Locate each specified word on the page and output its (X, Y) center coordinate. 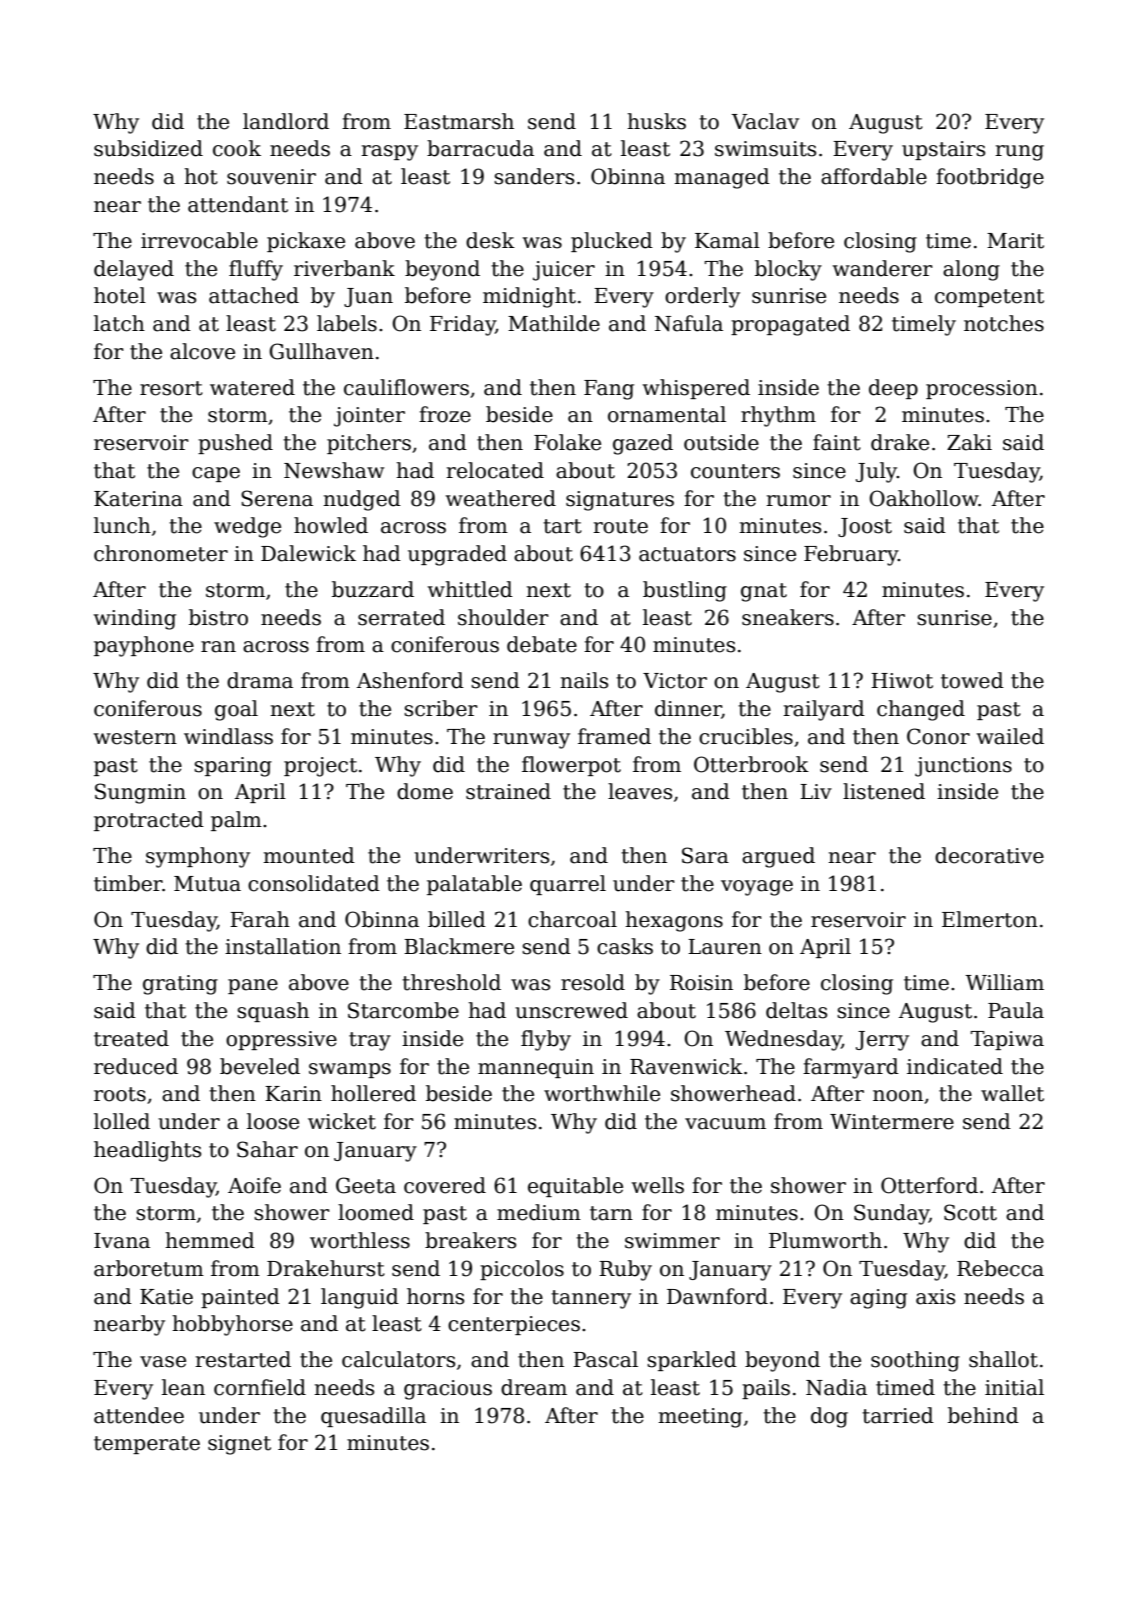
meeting (700, 1418)
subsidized (148, 148)
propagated (790, 325)
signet (239, 1445)
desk (490, 240)
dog (829, 1417)
